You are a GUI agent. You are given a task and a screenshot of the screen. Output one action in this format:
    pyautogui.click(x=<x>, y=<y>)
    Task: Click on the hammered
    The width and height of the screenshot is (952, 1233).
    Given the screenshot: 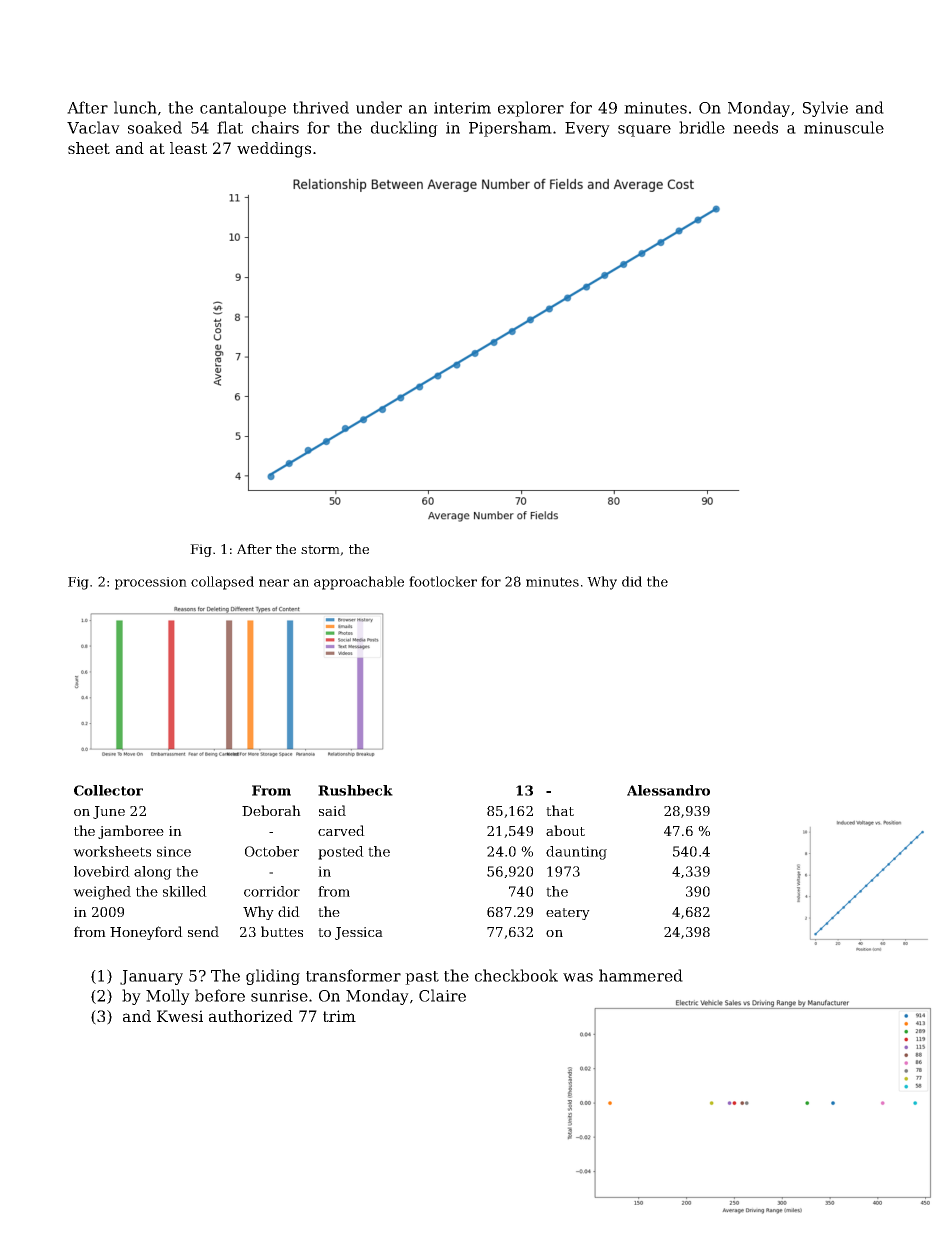 What is the action you would take?
    pyautogui.click(x=641, y=975)
